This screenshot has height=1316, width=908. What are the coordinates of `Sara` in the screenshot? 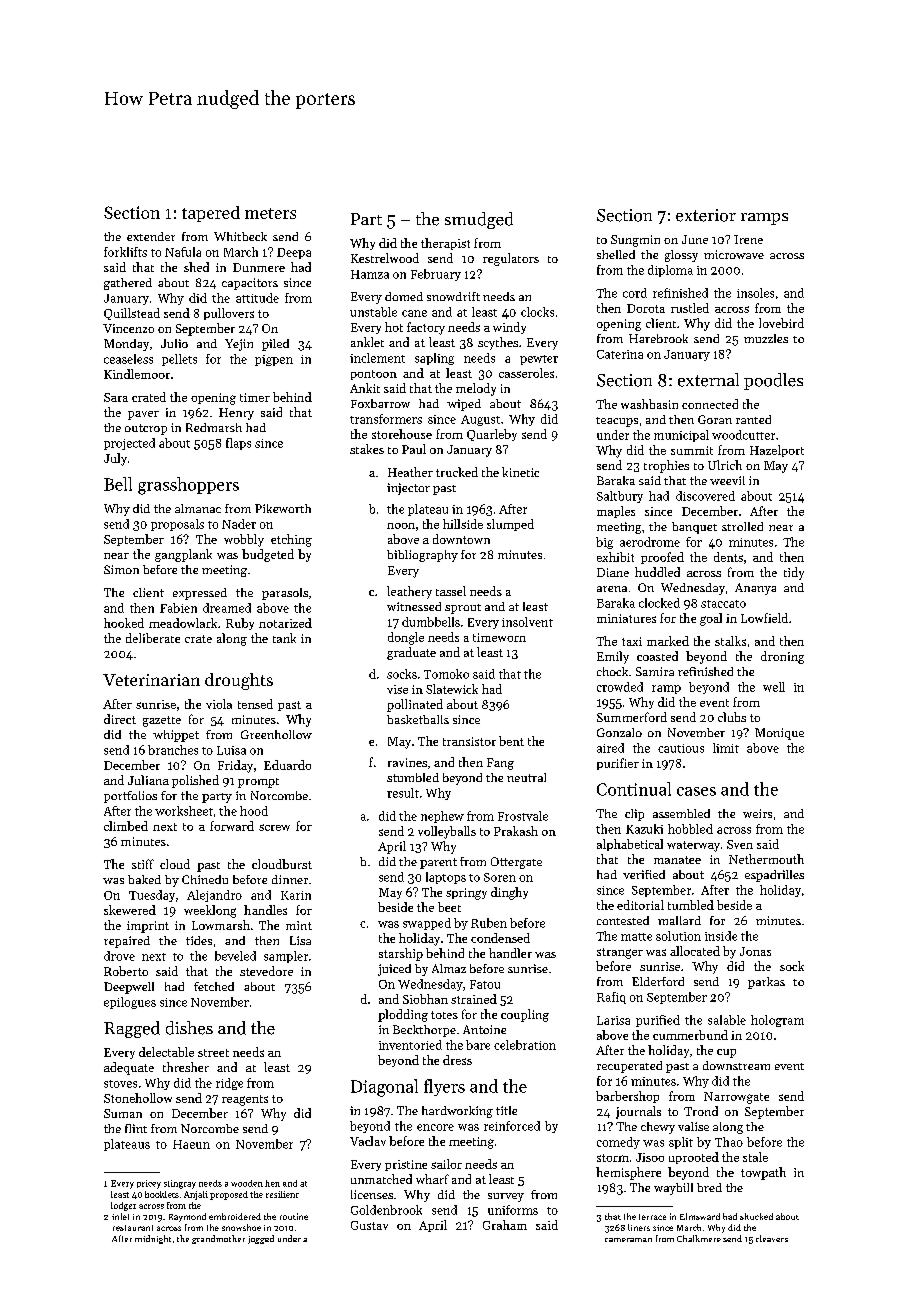 It's located at (116, 397).
